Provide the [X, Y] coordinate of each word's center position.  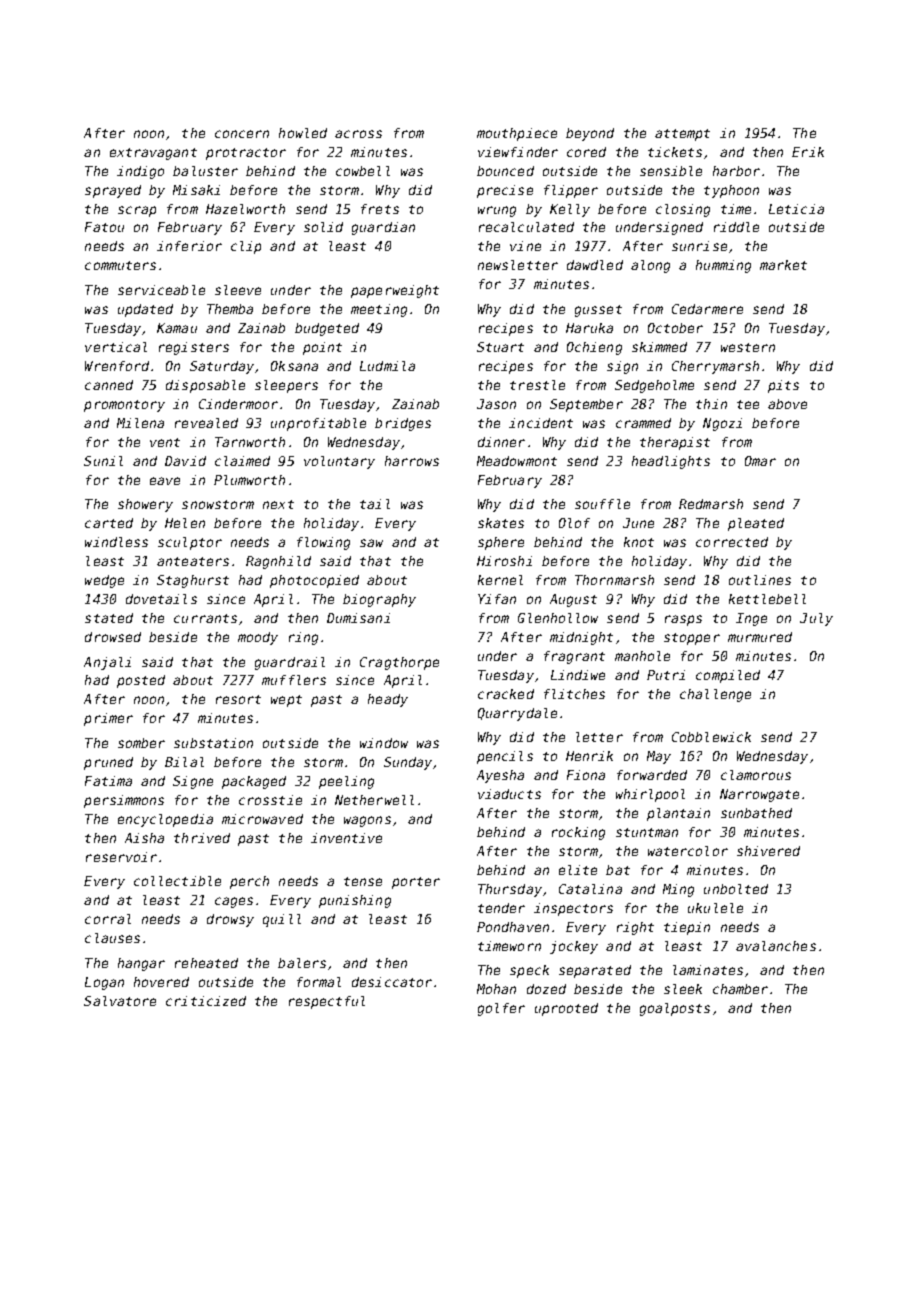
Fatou [104, 227]
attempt [682, 135]
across [358, 134]
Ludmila [387, 366]
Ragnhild [278, 562]
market [783, 265]
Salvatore [120, 1001]
